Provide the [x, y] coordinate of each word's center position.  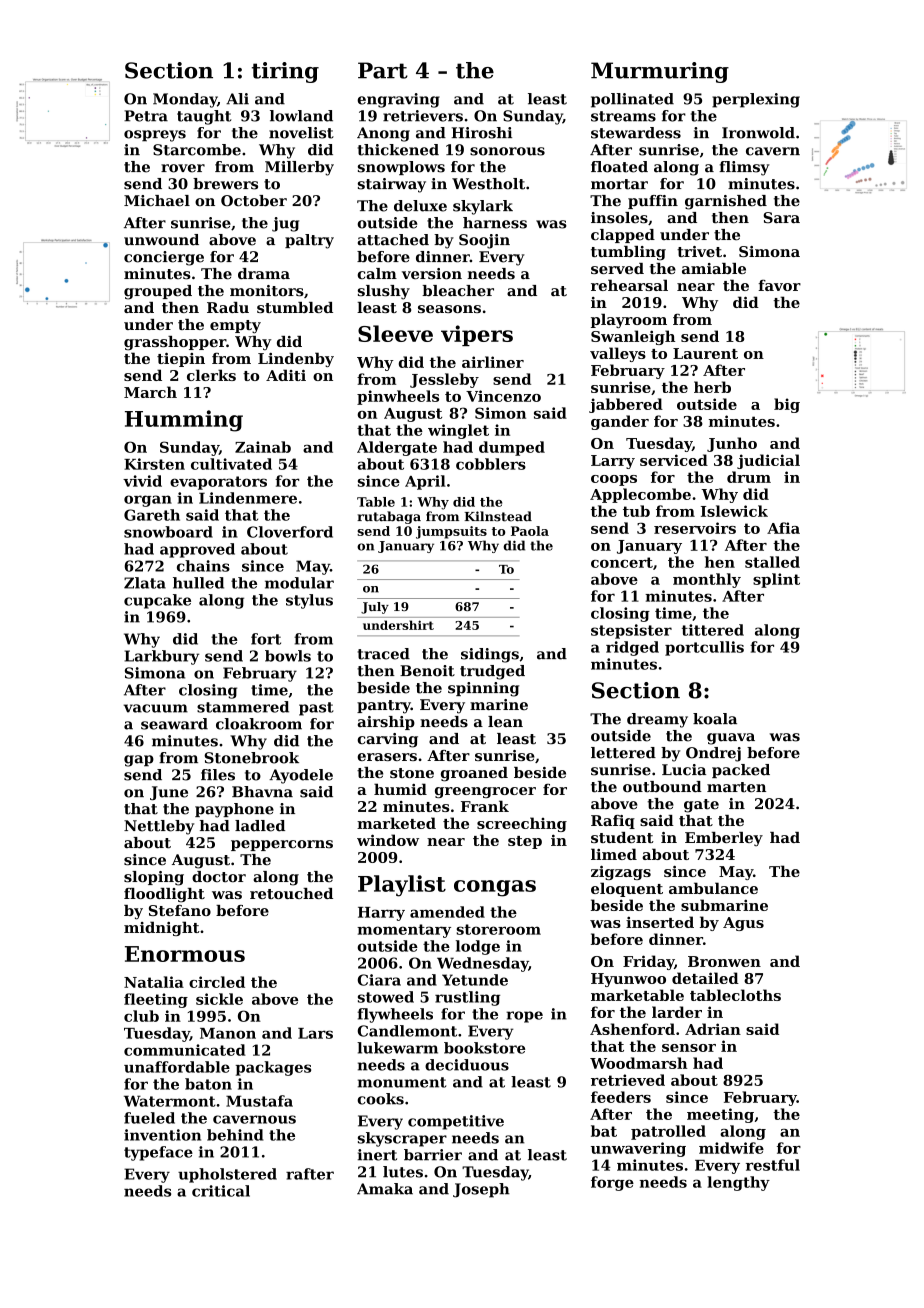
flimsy [744, 168]
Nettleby [159, 827]
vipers [477, 335]
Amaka [385, 1189]
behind [235, 1135]
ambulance [713, 888]
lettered [623, 753]
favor [779, 285]
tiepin [181, 360]
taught [204, 117]
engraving [398, 100]
